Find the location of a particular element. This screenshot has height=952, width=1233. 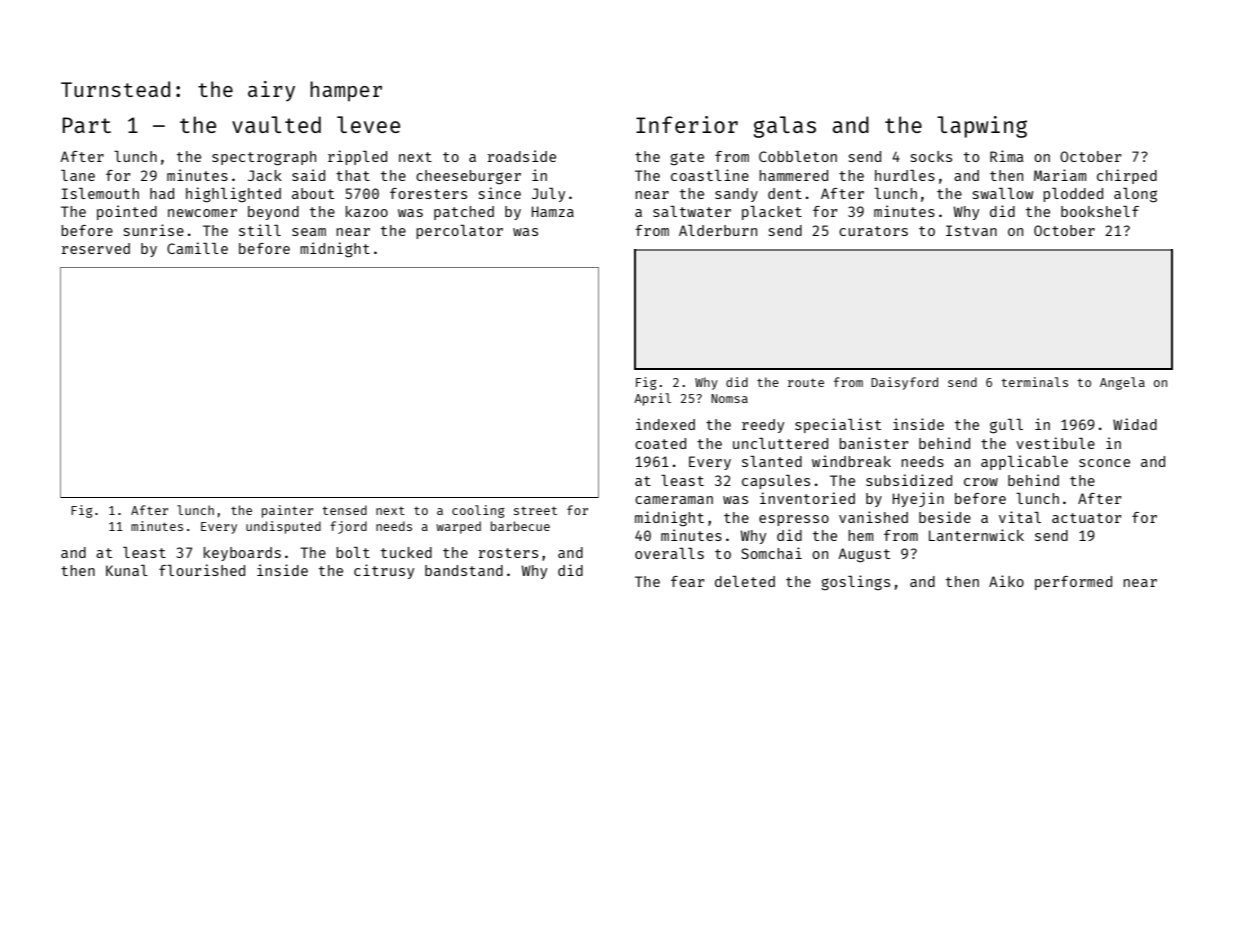

lapwing is located at coordinates (982, 127).
